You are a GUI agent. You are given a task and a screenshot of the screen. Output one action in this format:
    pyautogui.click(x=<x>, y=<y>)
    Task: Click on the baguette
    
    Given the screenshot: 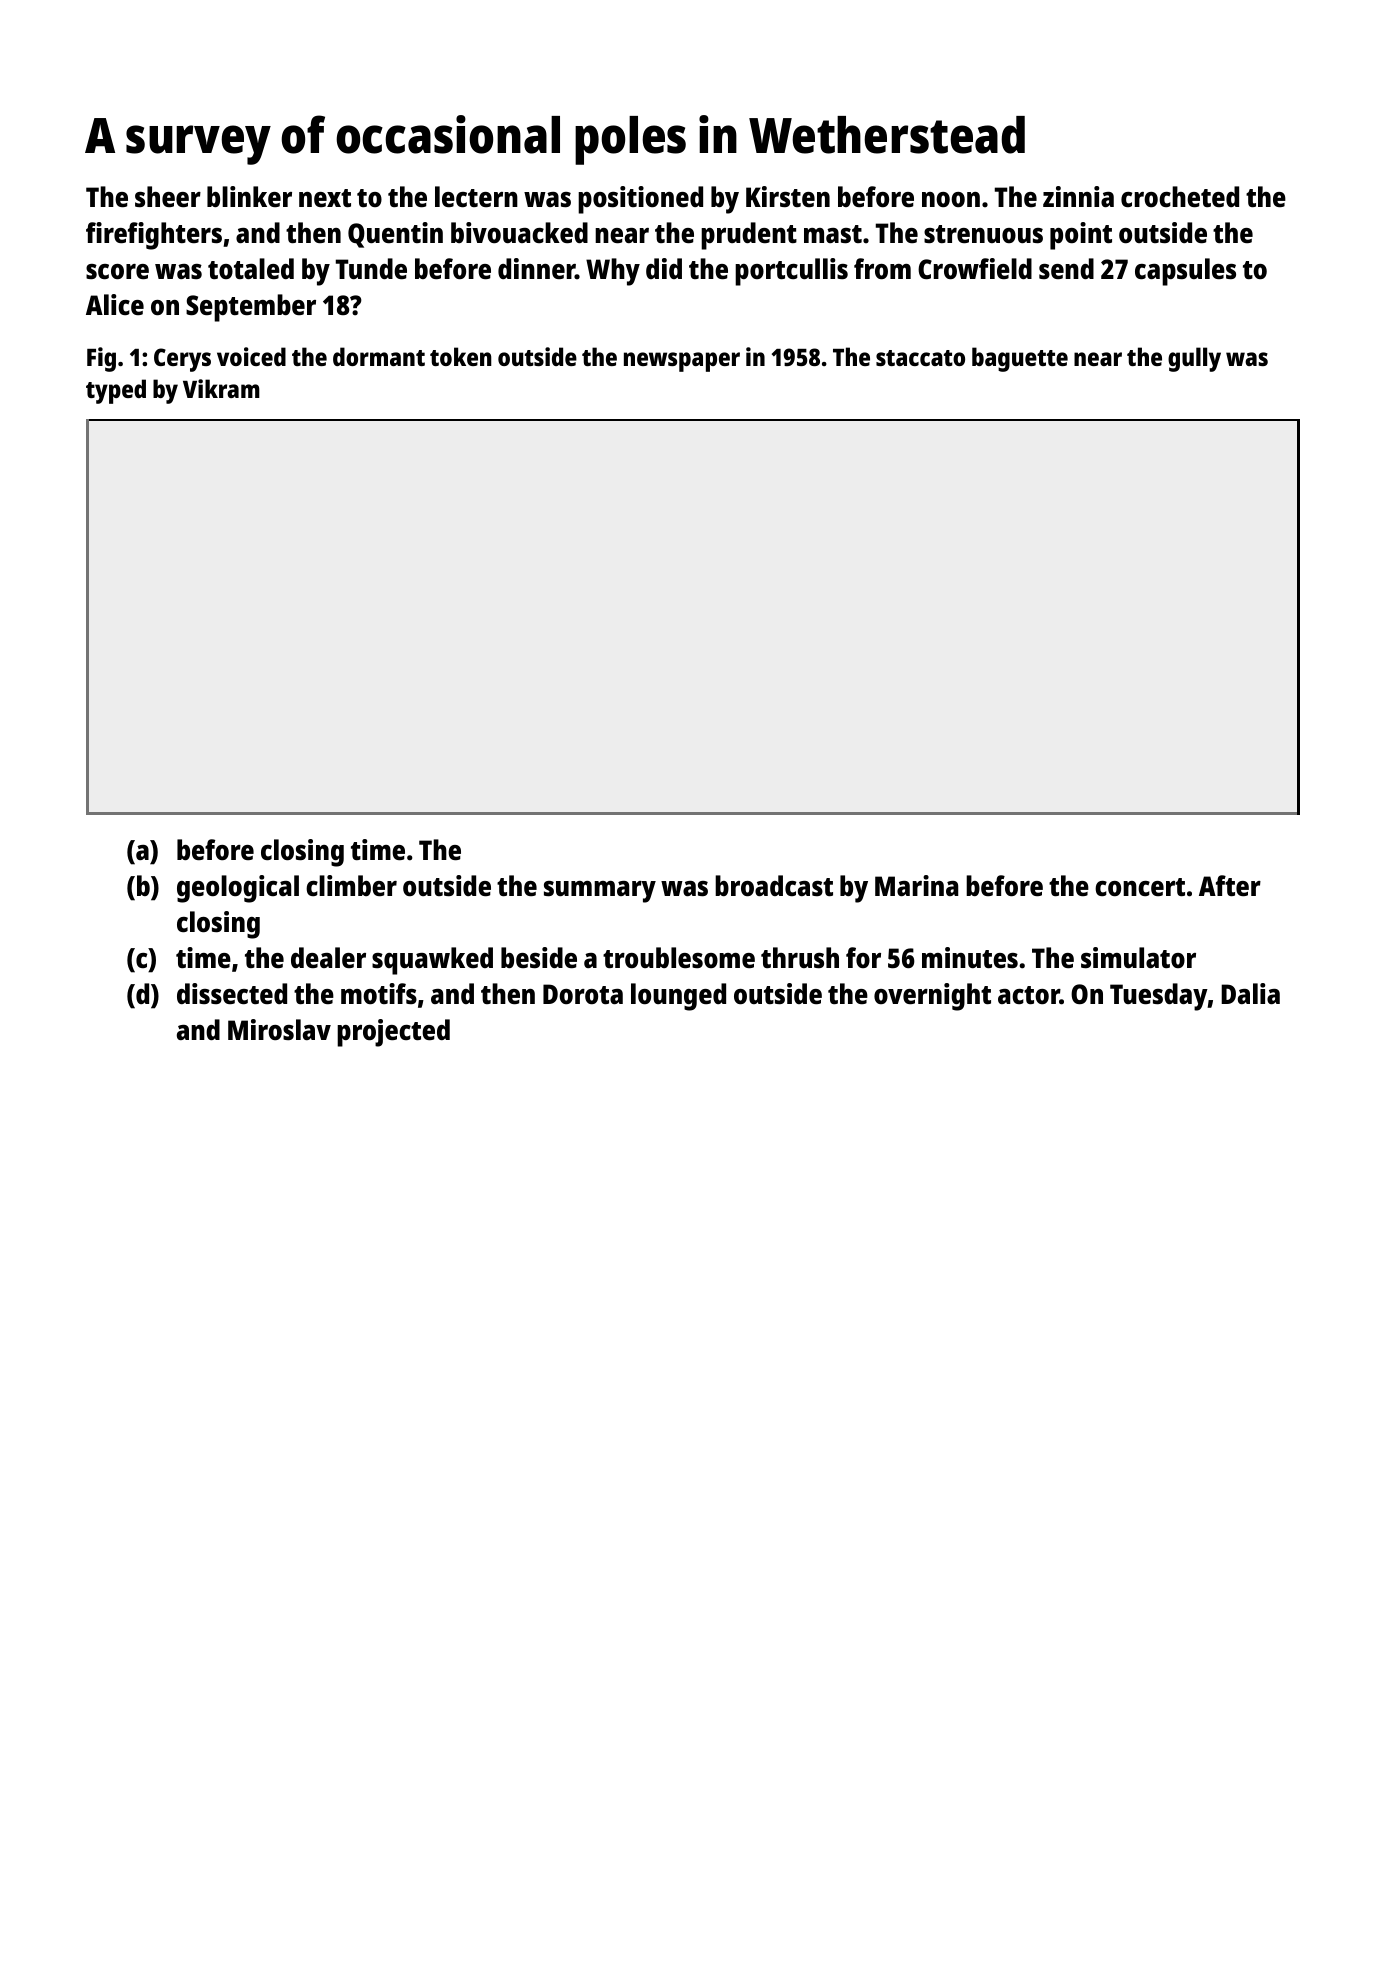 What is the action you would take?
    pyautogui.click(x=1020, y=359)
